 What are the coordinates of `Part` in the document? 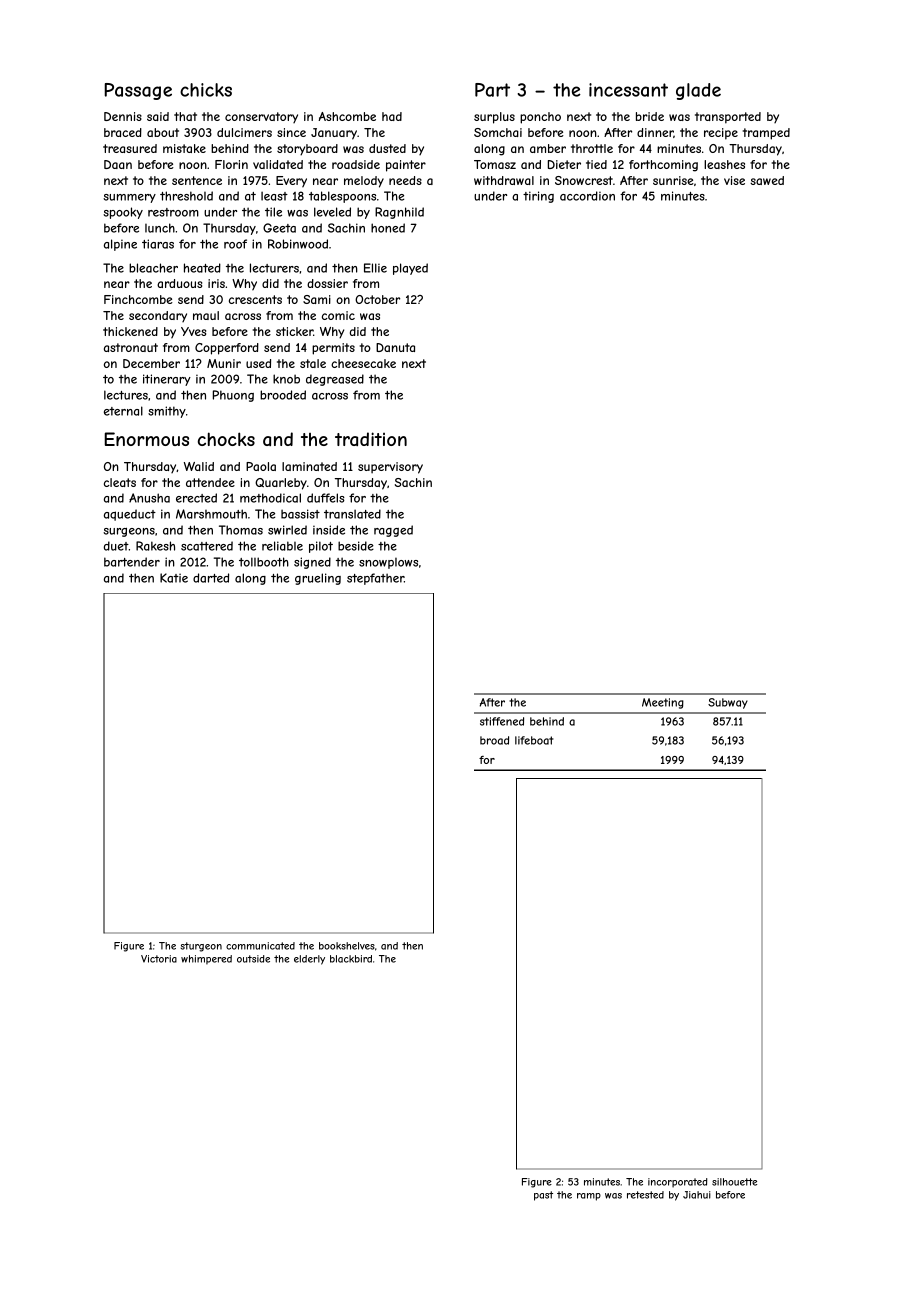 It's located at (492, 90).
